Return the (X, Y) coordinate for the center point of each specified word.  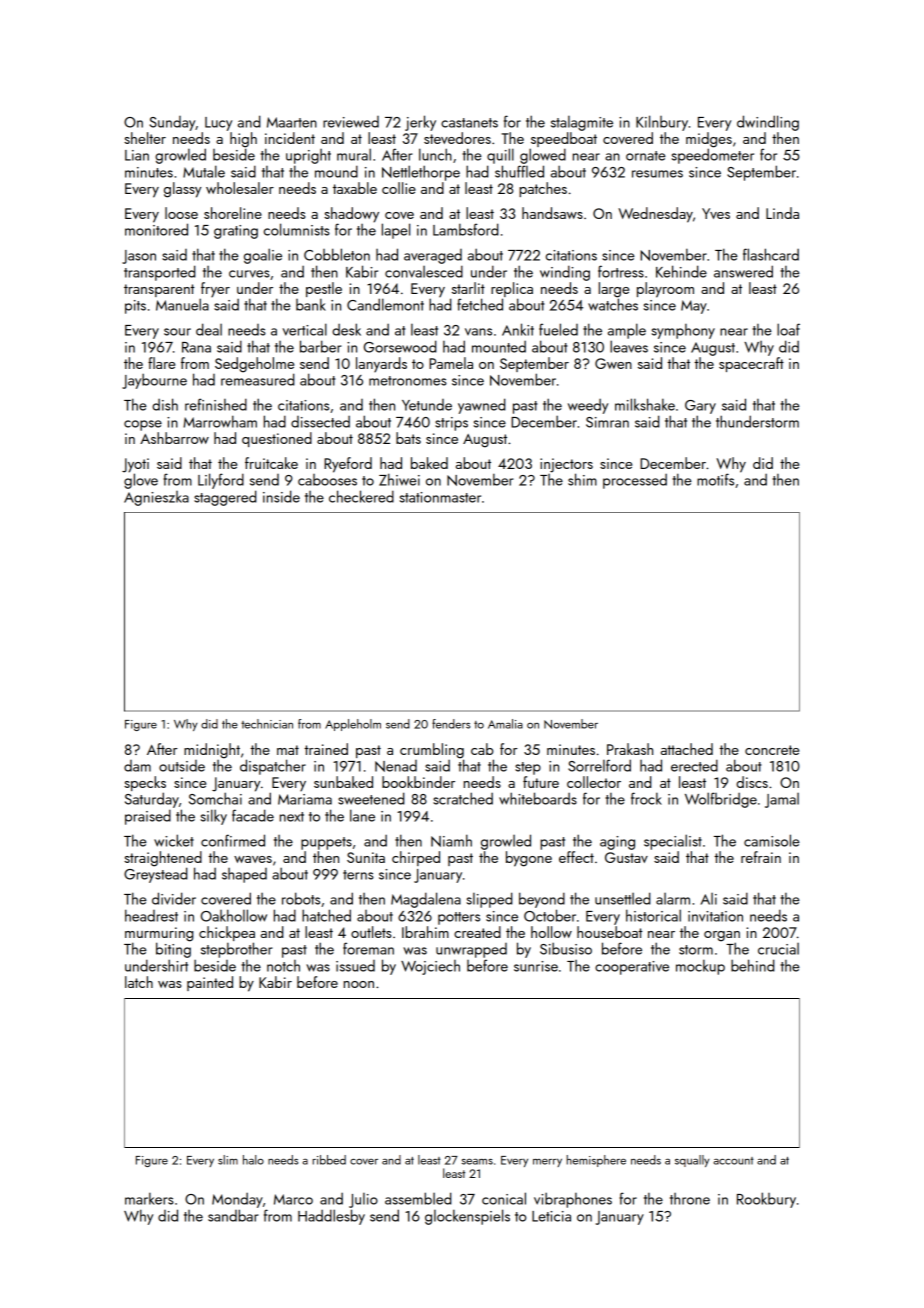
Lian (137, 155)
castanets (469, 123)
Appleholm (353, 725)
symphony (683, 331)
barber (321, 346)
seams (477, 1162)
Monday (237, 1200)
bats (408, 438)
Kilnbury (662, 123)
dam (137, 766)
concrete (772, 750)
